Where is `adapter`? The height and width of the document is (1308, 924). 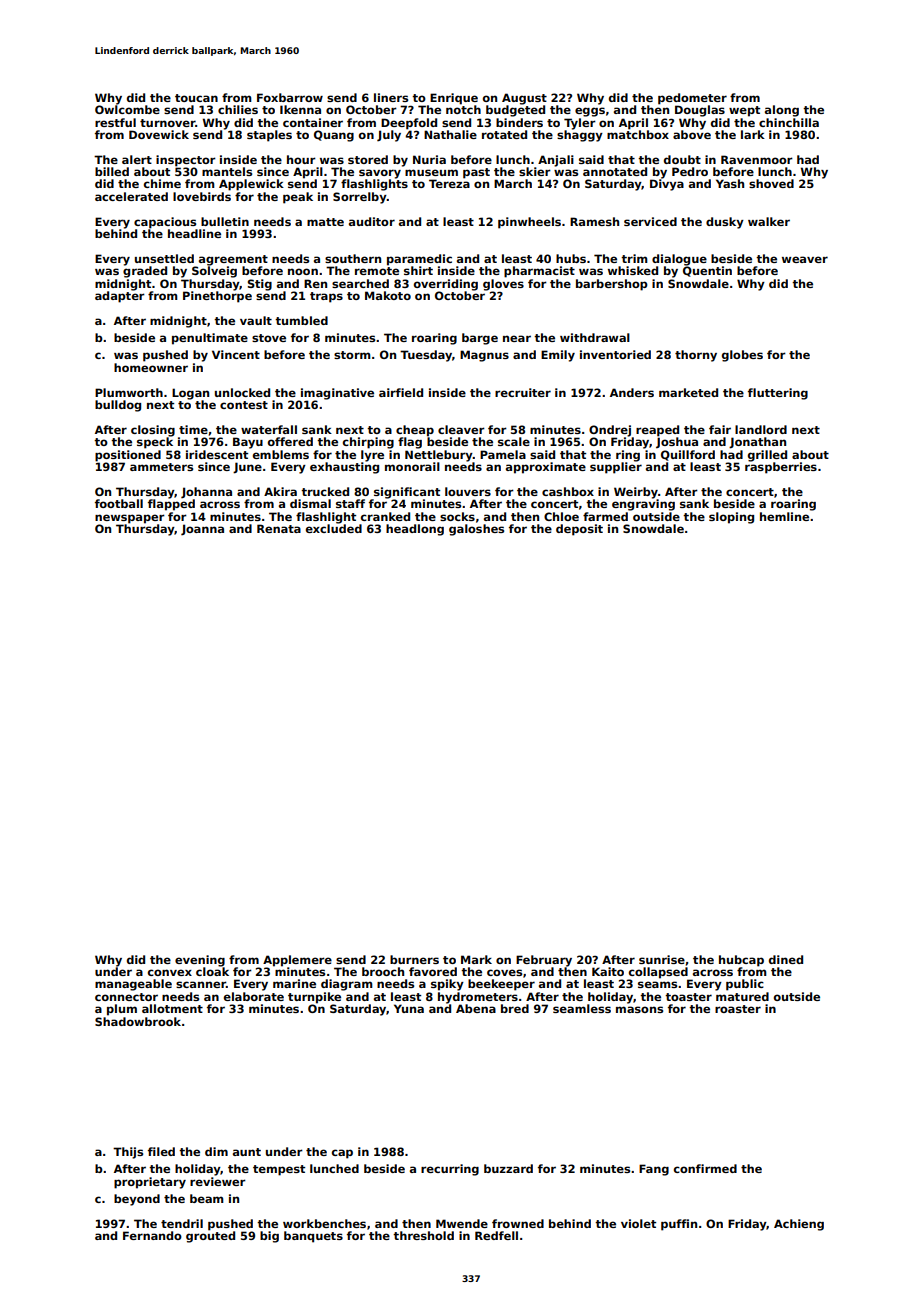
adapter is located at coordinates (120, 297).
